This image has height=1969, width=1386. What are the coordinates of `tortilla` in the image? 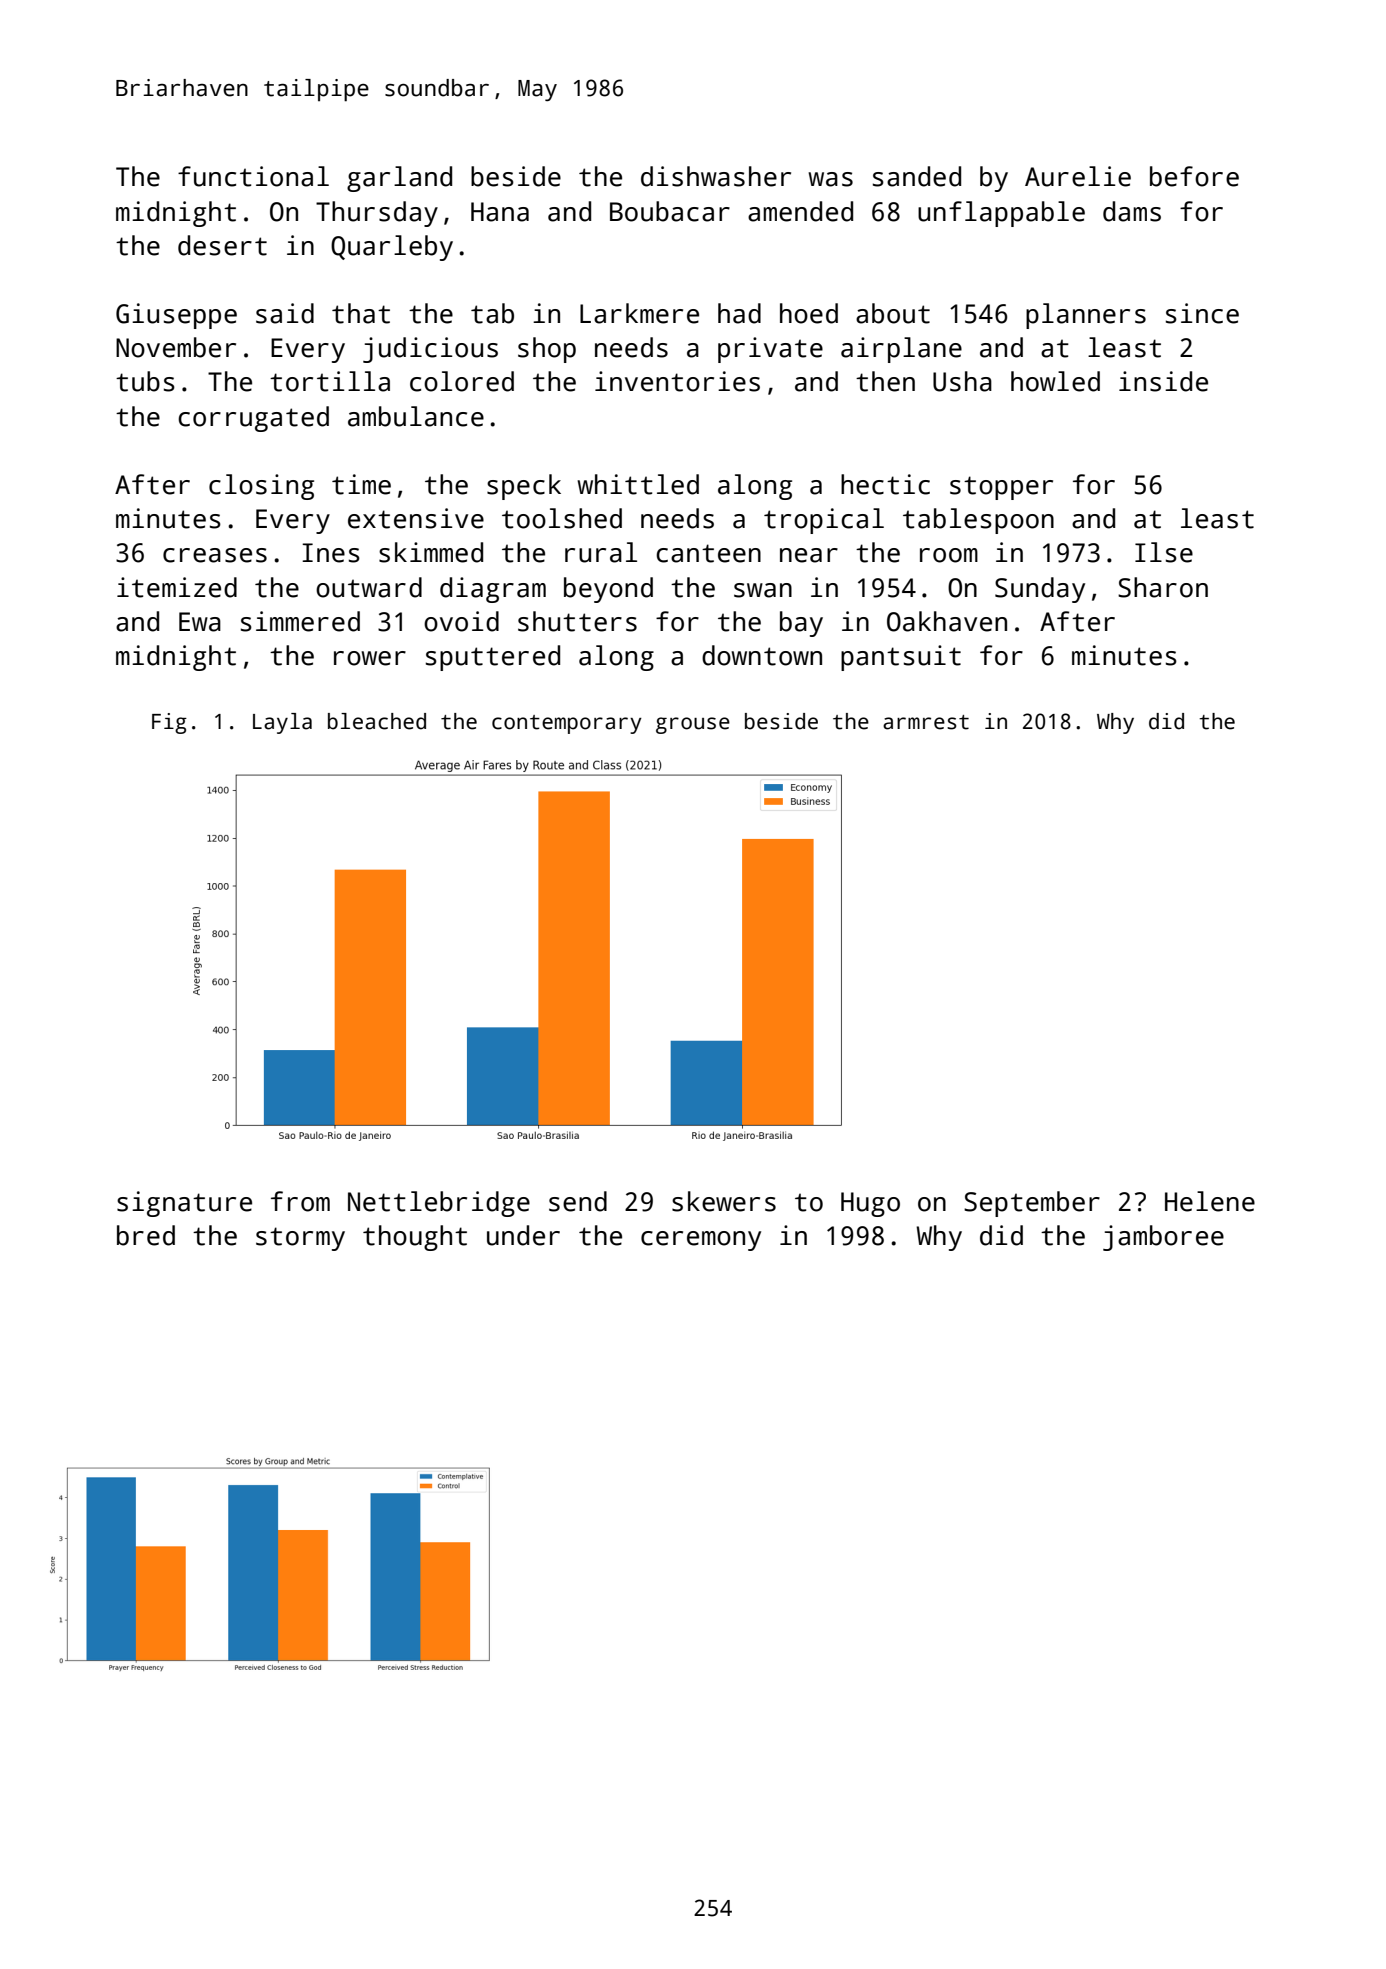 It's located at (330, 381).
